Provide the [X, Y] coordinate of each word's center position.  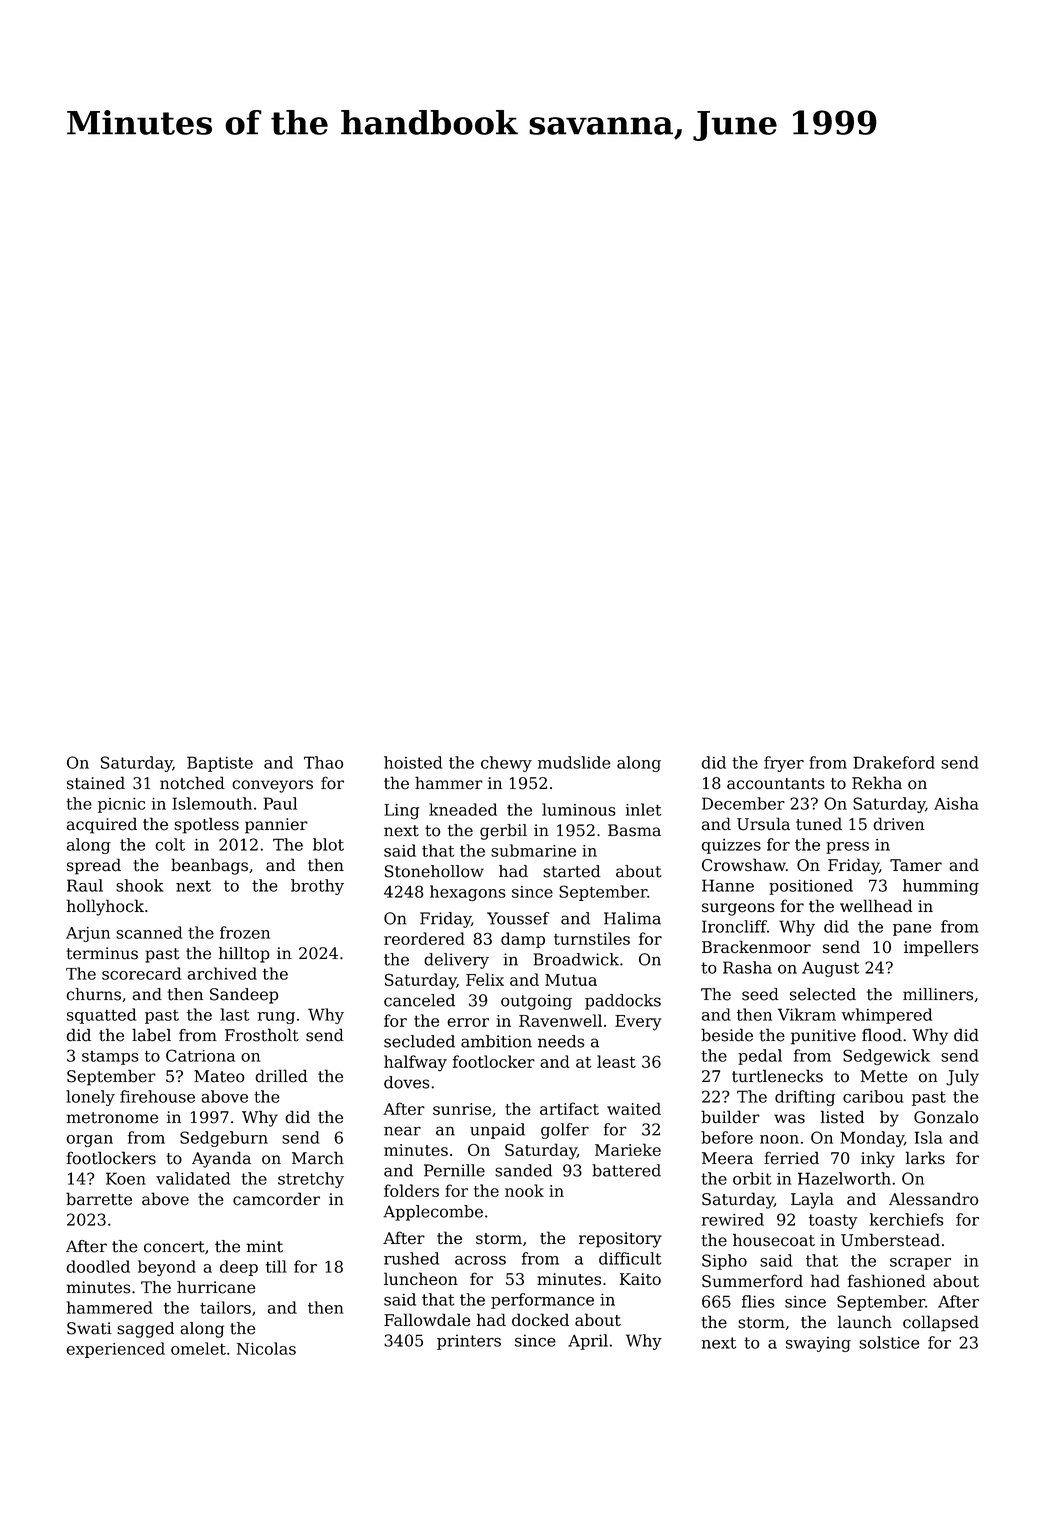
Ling [401, 812]
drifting [805, 1098]
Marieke [628, 1149]
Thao [323, 762]
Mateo [219, 1076]
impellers [941, 948]
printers [469, 1342]
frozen [245, 932]
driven [898, 824]
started [572, 871]
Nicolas [266, 1348]
